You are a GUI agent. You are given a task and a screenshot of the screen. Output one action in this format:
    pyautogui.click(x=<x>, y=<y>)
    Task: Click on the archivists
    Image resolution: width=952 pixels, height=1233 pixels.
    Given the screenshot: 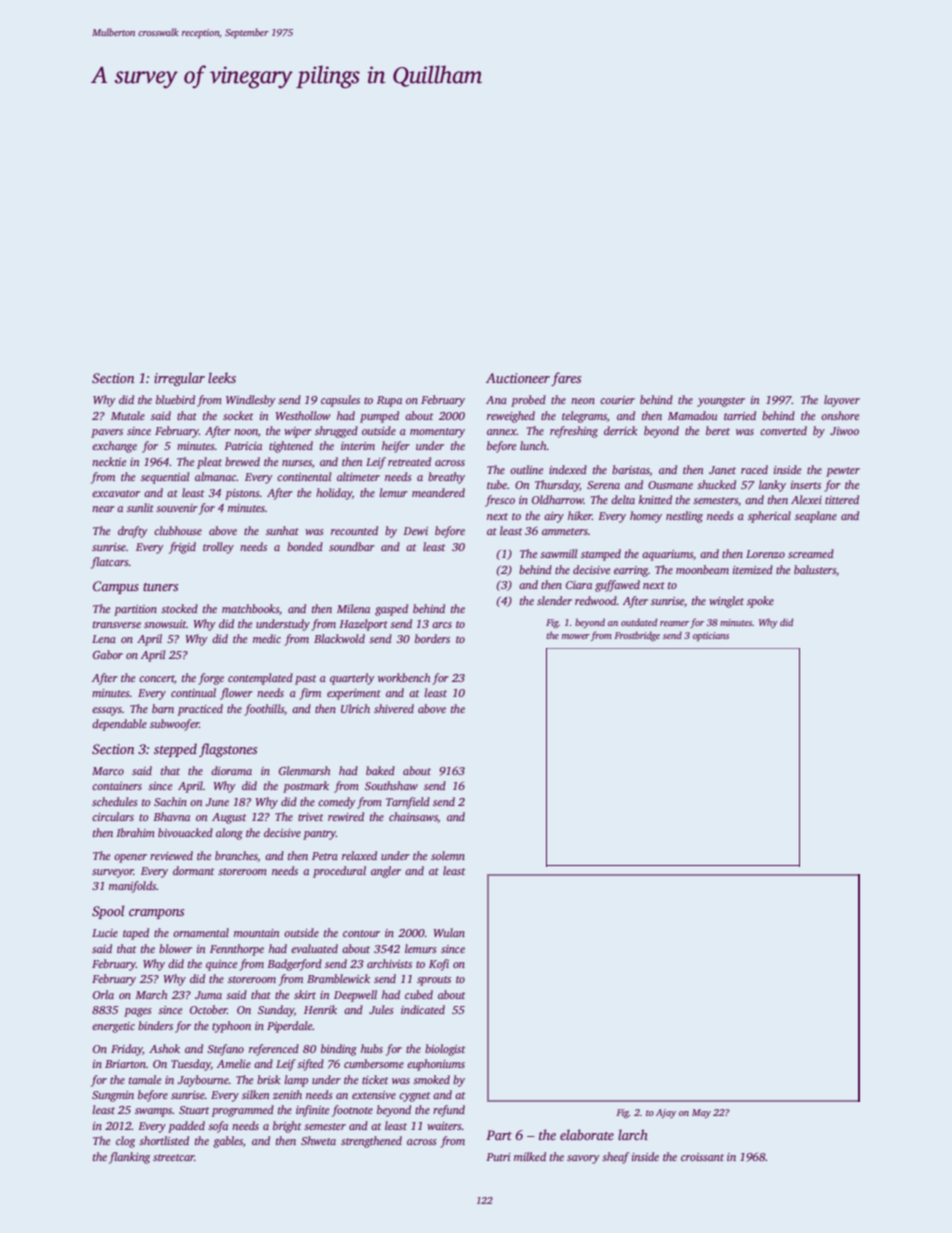 What is the action you would take?
    pyautogui.click(x=389, y=963)
